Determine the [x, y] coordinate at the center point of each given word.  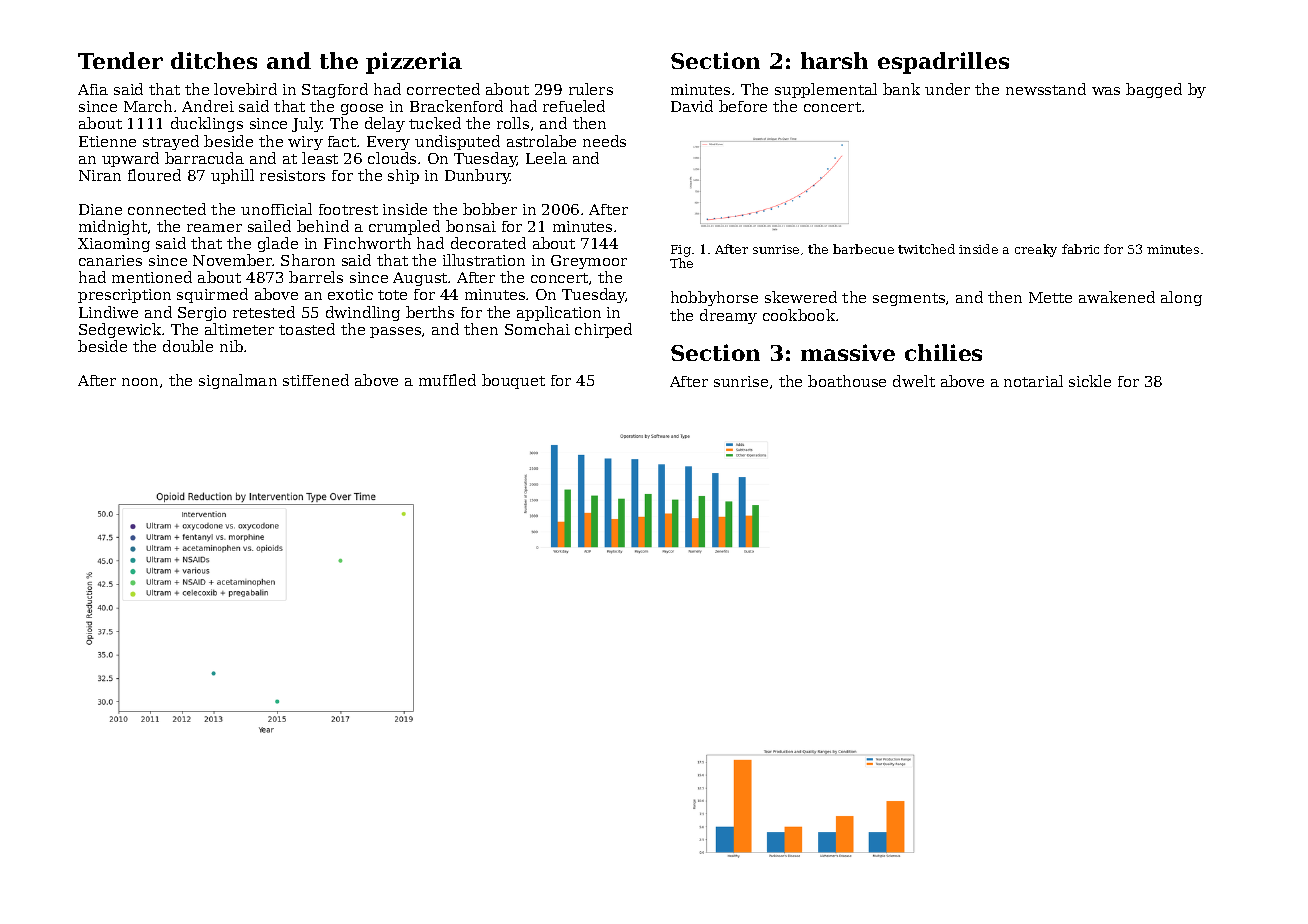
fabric [1080, 249]
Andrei [208, 106]
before [743, 106]
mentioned [152, 277]
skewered [801, 297]
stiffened [316, 380]
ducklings [207, 124]
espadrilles [943, 63]
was [1106, 91]
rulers [591, 89]
